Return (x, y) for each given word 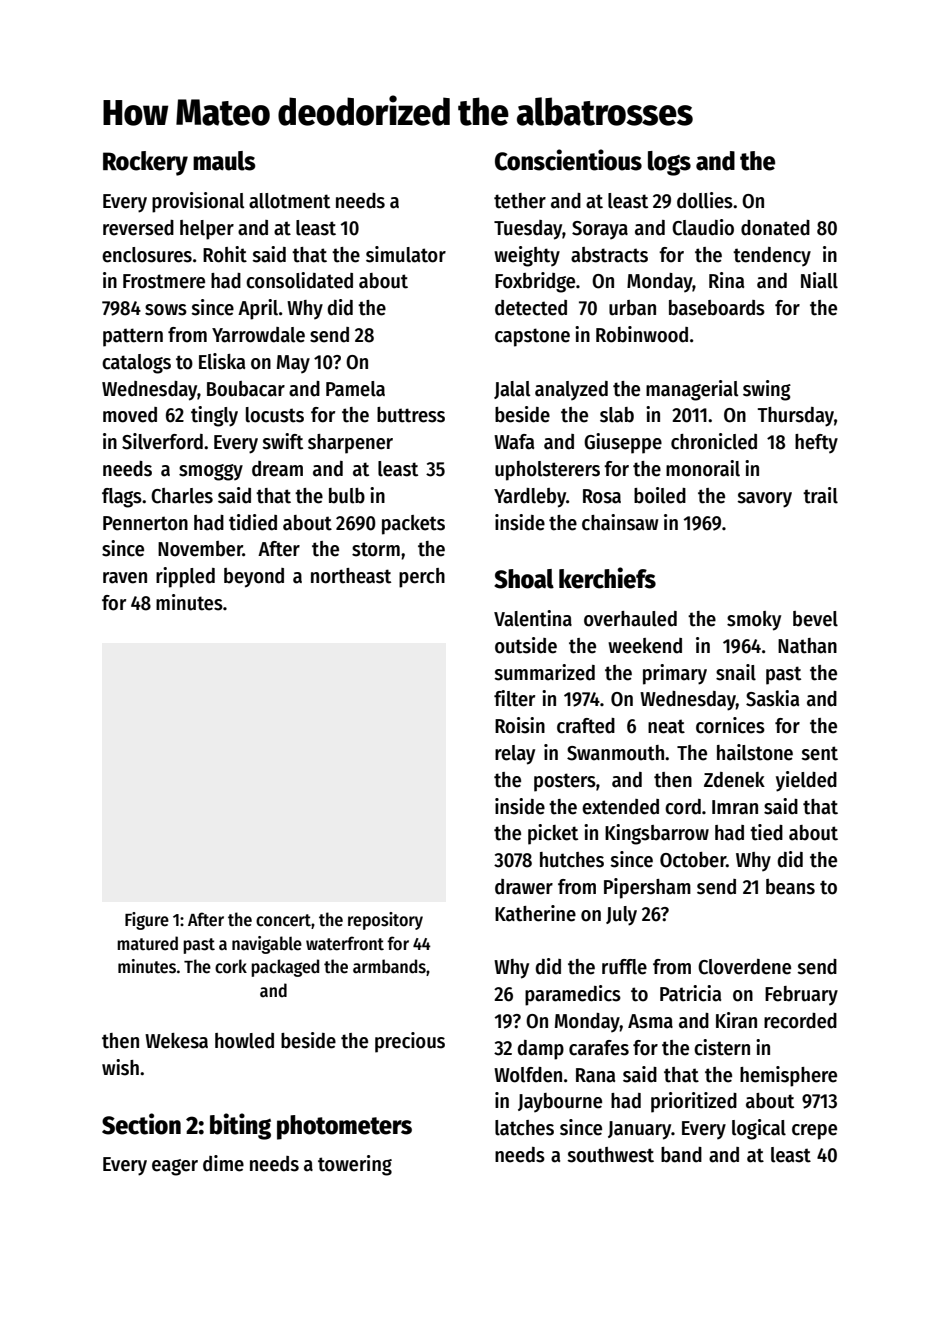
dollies (705, 200)
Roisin (520, 725)
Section (141, 1124)
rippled (185, 577)
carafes (599, 1048)
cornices (730, 725)
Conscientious (568, 160)
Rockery (145, 163)
